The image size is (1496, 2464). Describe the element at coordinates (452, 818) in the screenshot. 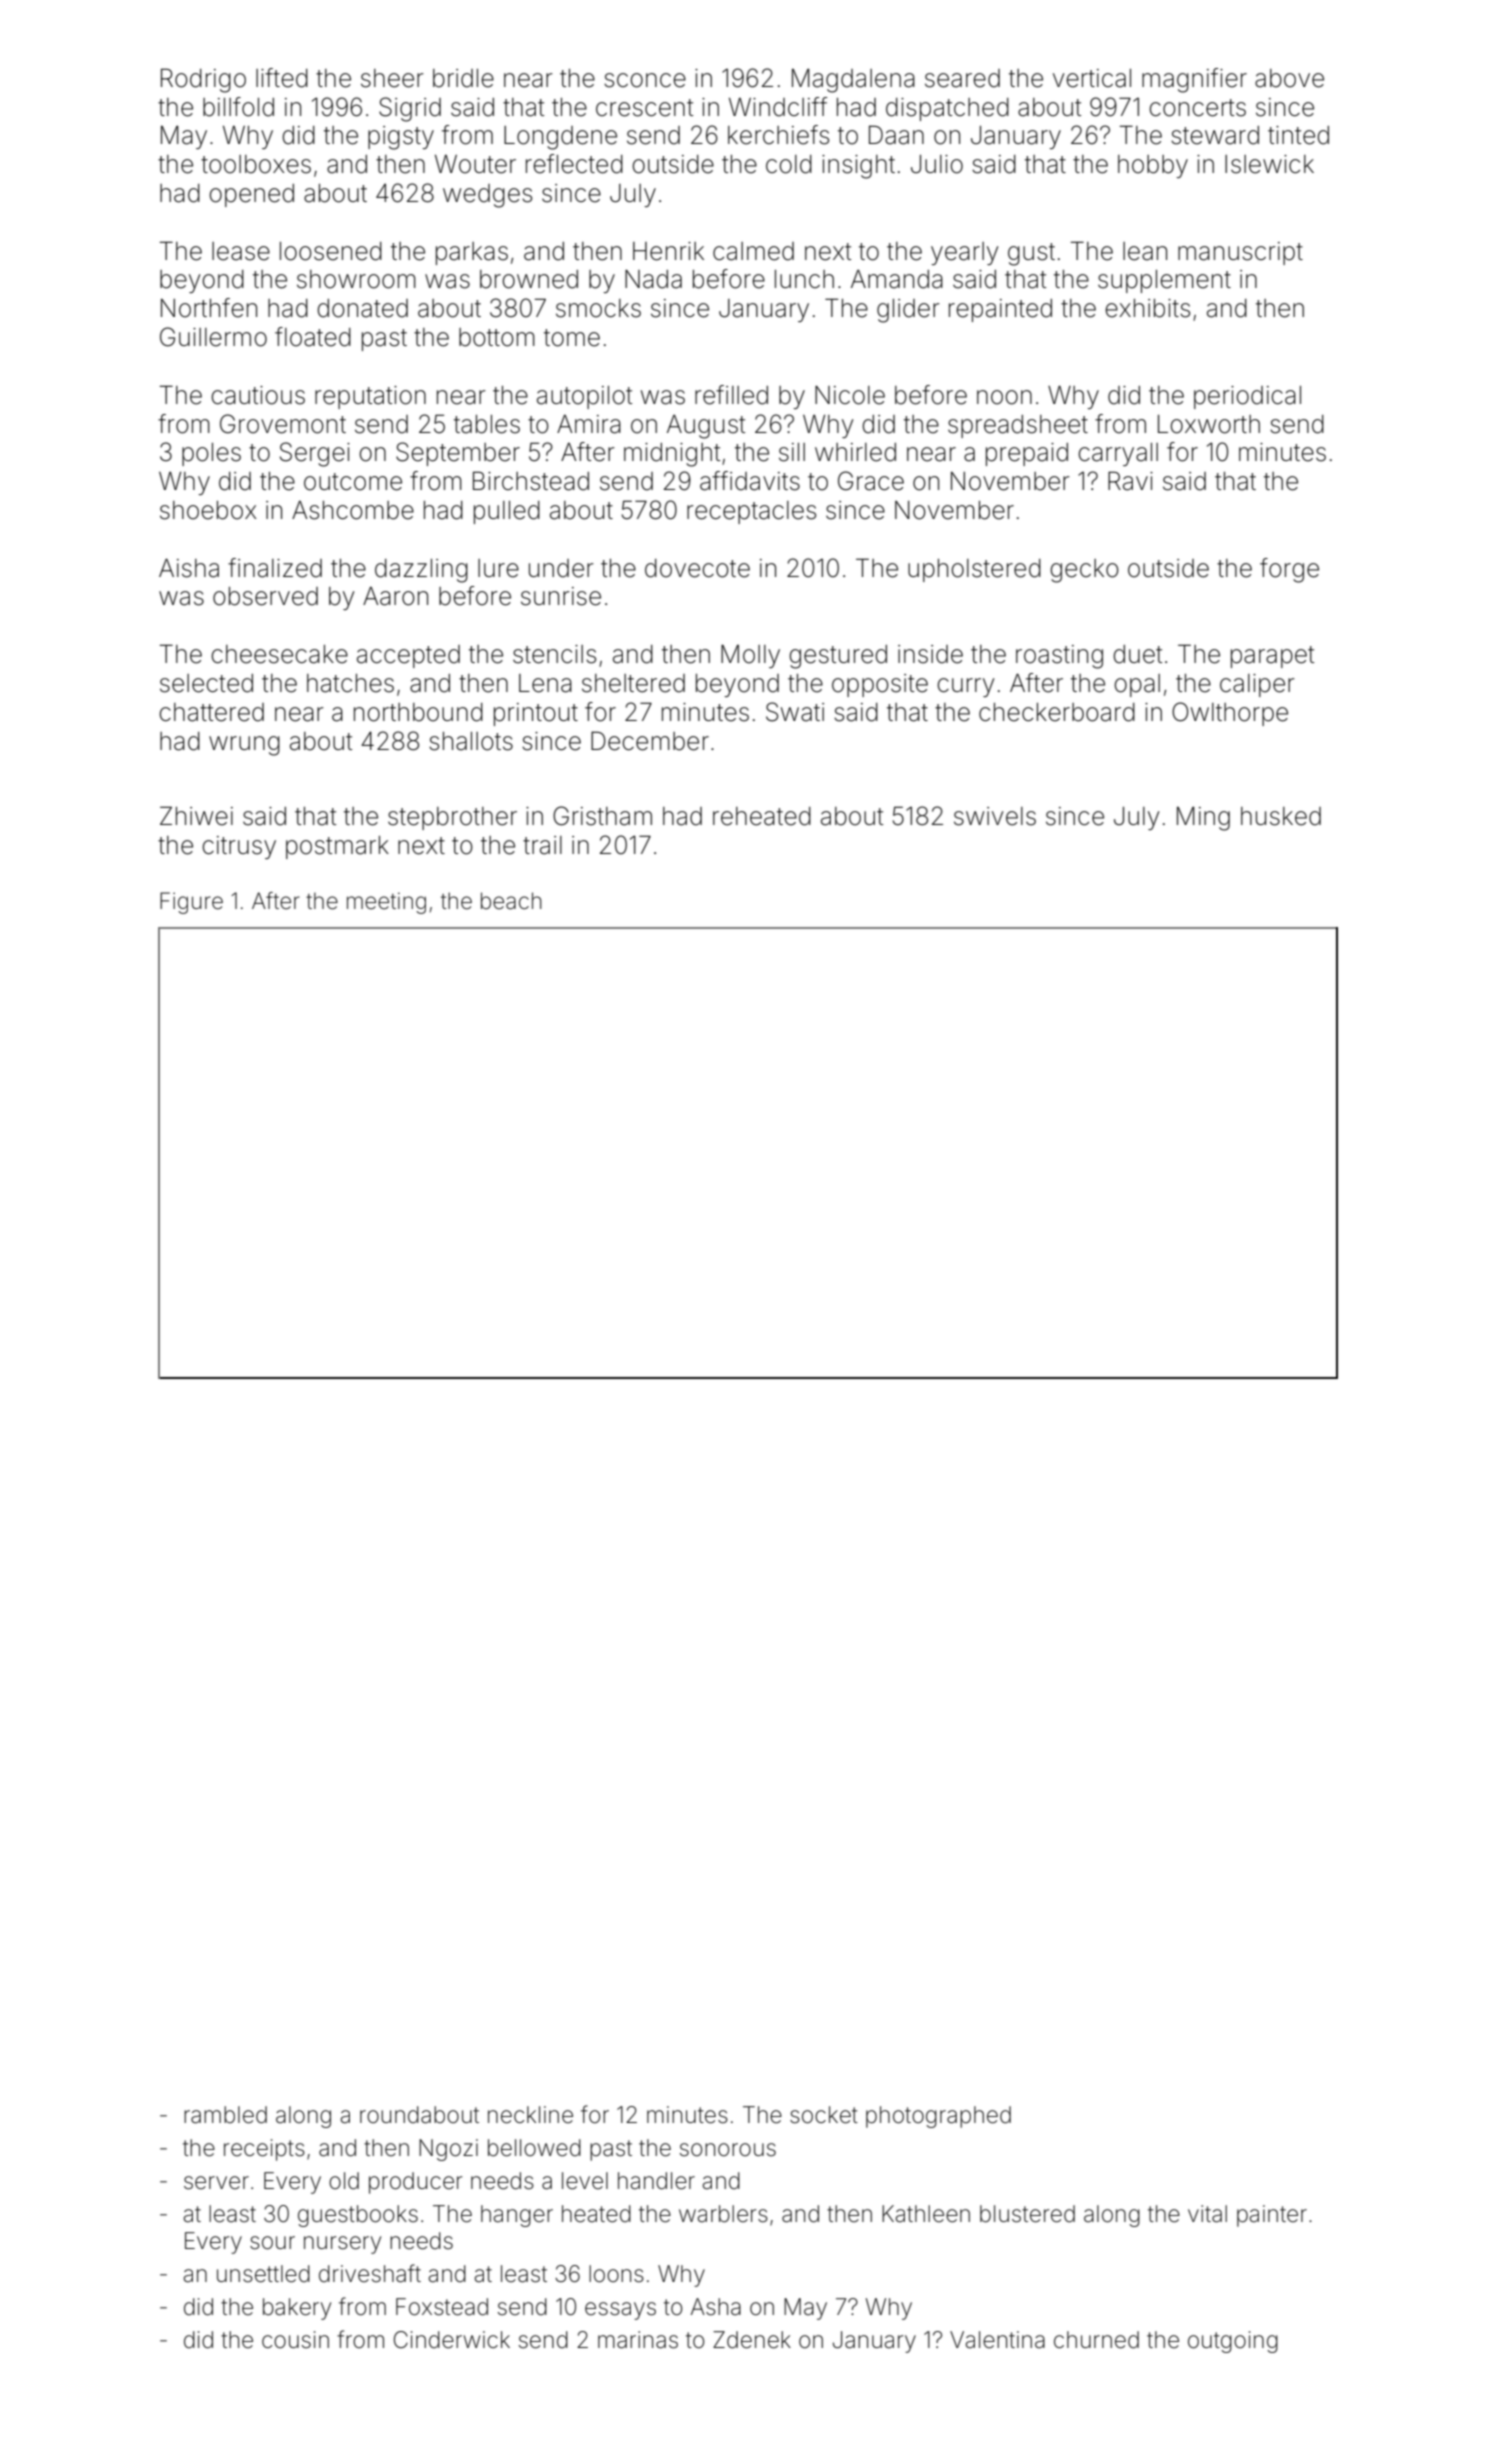

I see `stepbrother` at that location.
